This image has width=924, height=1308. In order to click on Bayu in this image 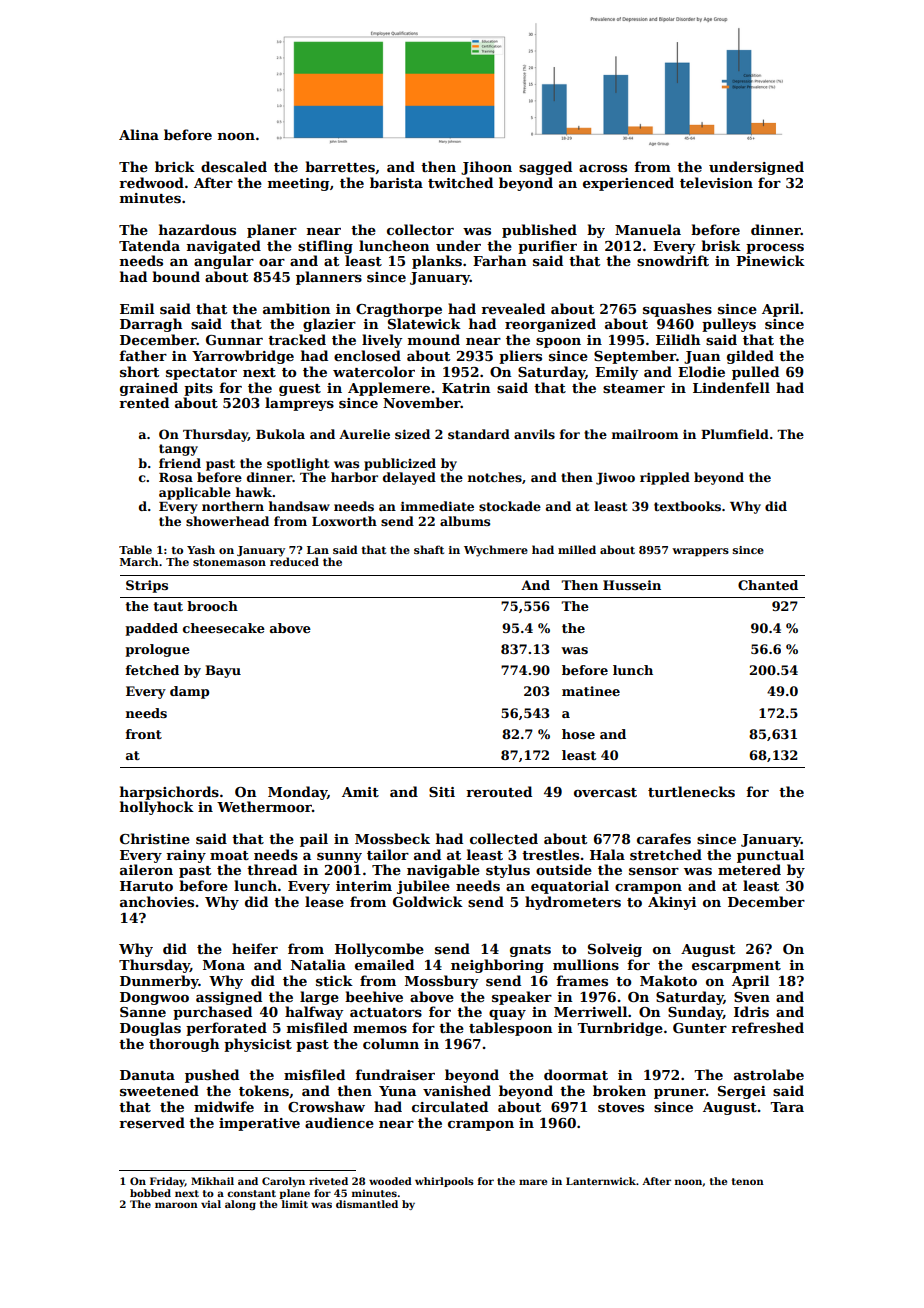, I will do `click(223, 671)`.
